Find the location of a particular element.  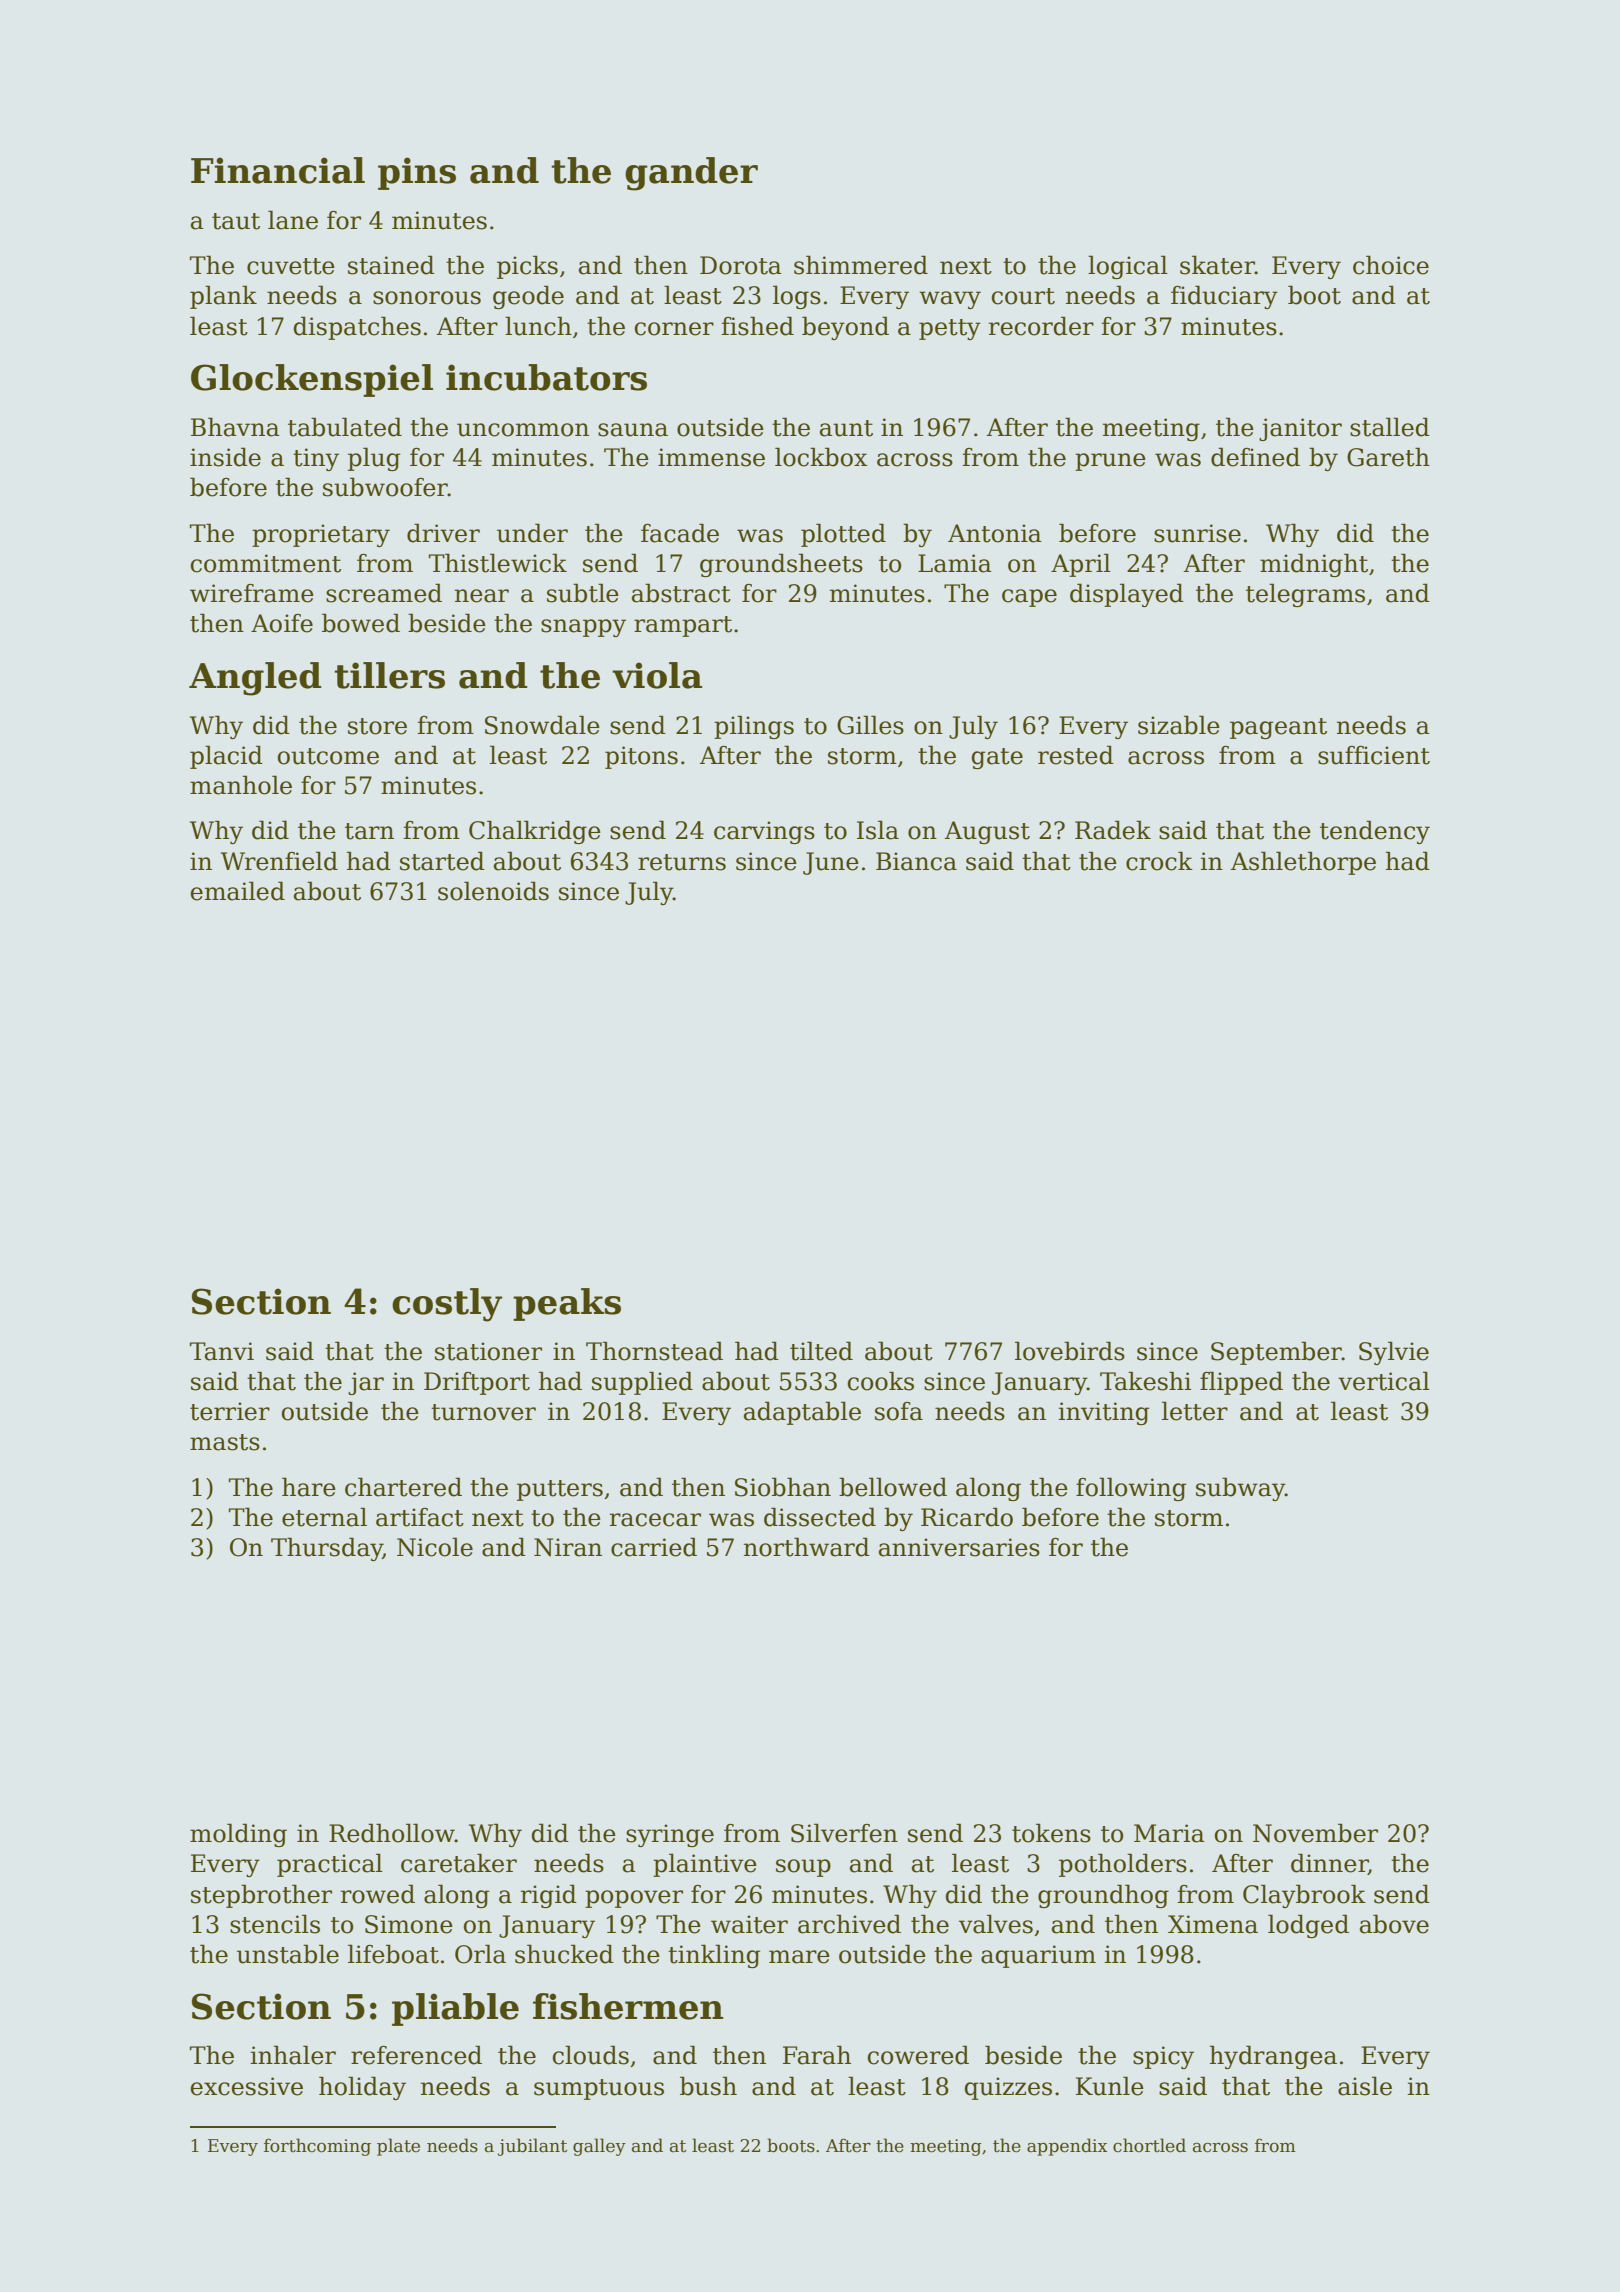

solenoids is located at coordinates (493, 891).
